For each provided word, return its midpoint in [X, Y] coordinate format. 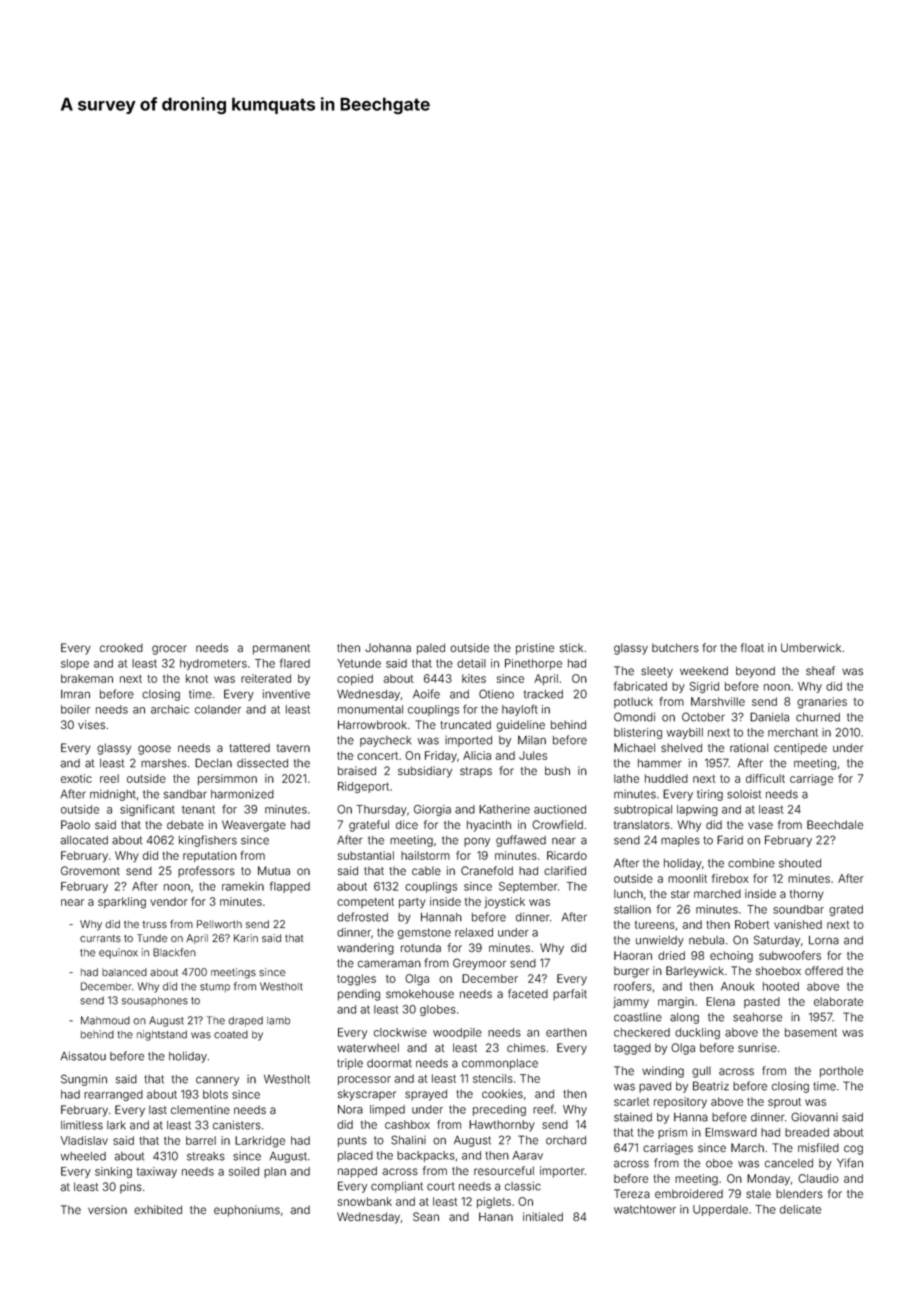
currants [100, 938]
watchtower [645, 1209]
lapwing [697, 810]
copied [355, 679]
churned [818, 717]
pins [131, 1188]
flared [295, 663]
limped [387, 1110]
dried [671, 955]
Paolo [75, 824]
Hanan [496, 1217]
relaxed [474, 932]
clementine [200, 1109]
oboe [719, 1163]
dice [407, 824]
